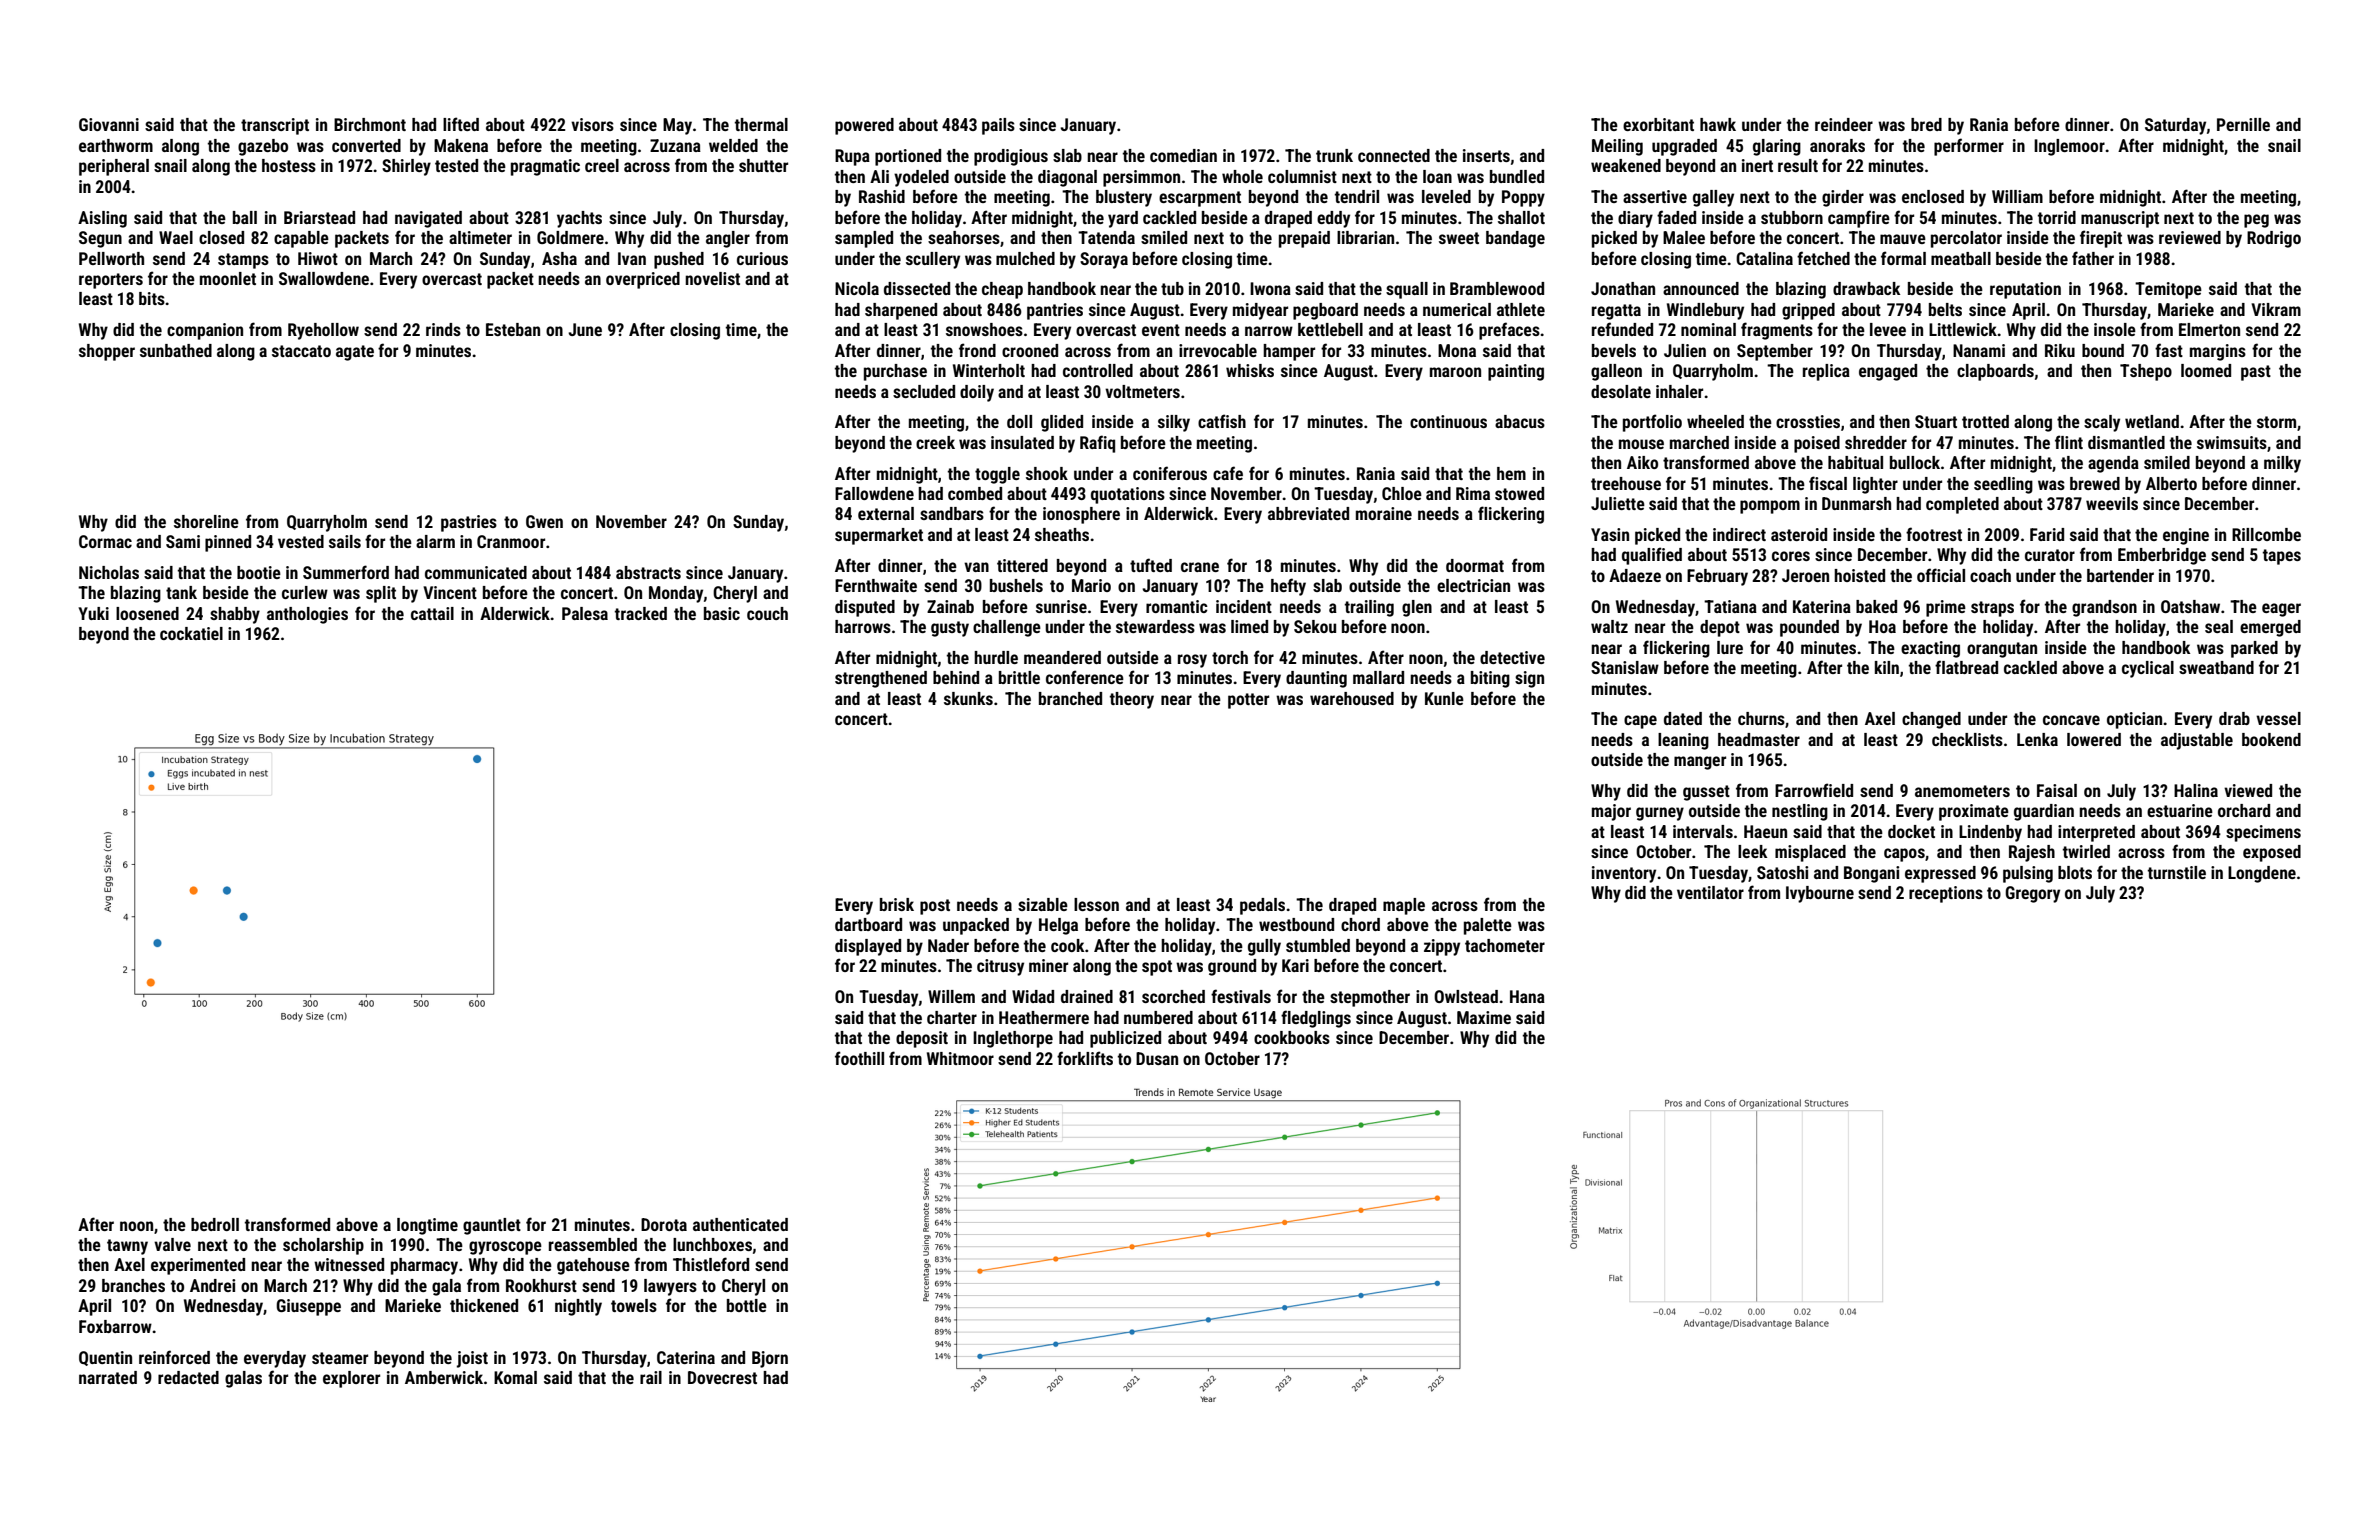 The height and width of the document is (1540, 2380). What do you see at coordinates (1334, 155) in the document?
I see `trunk` at bounding box center [1334, 155].
